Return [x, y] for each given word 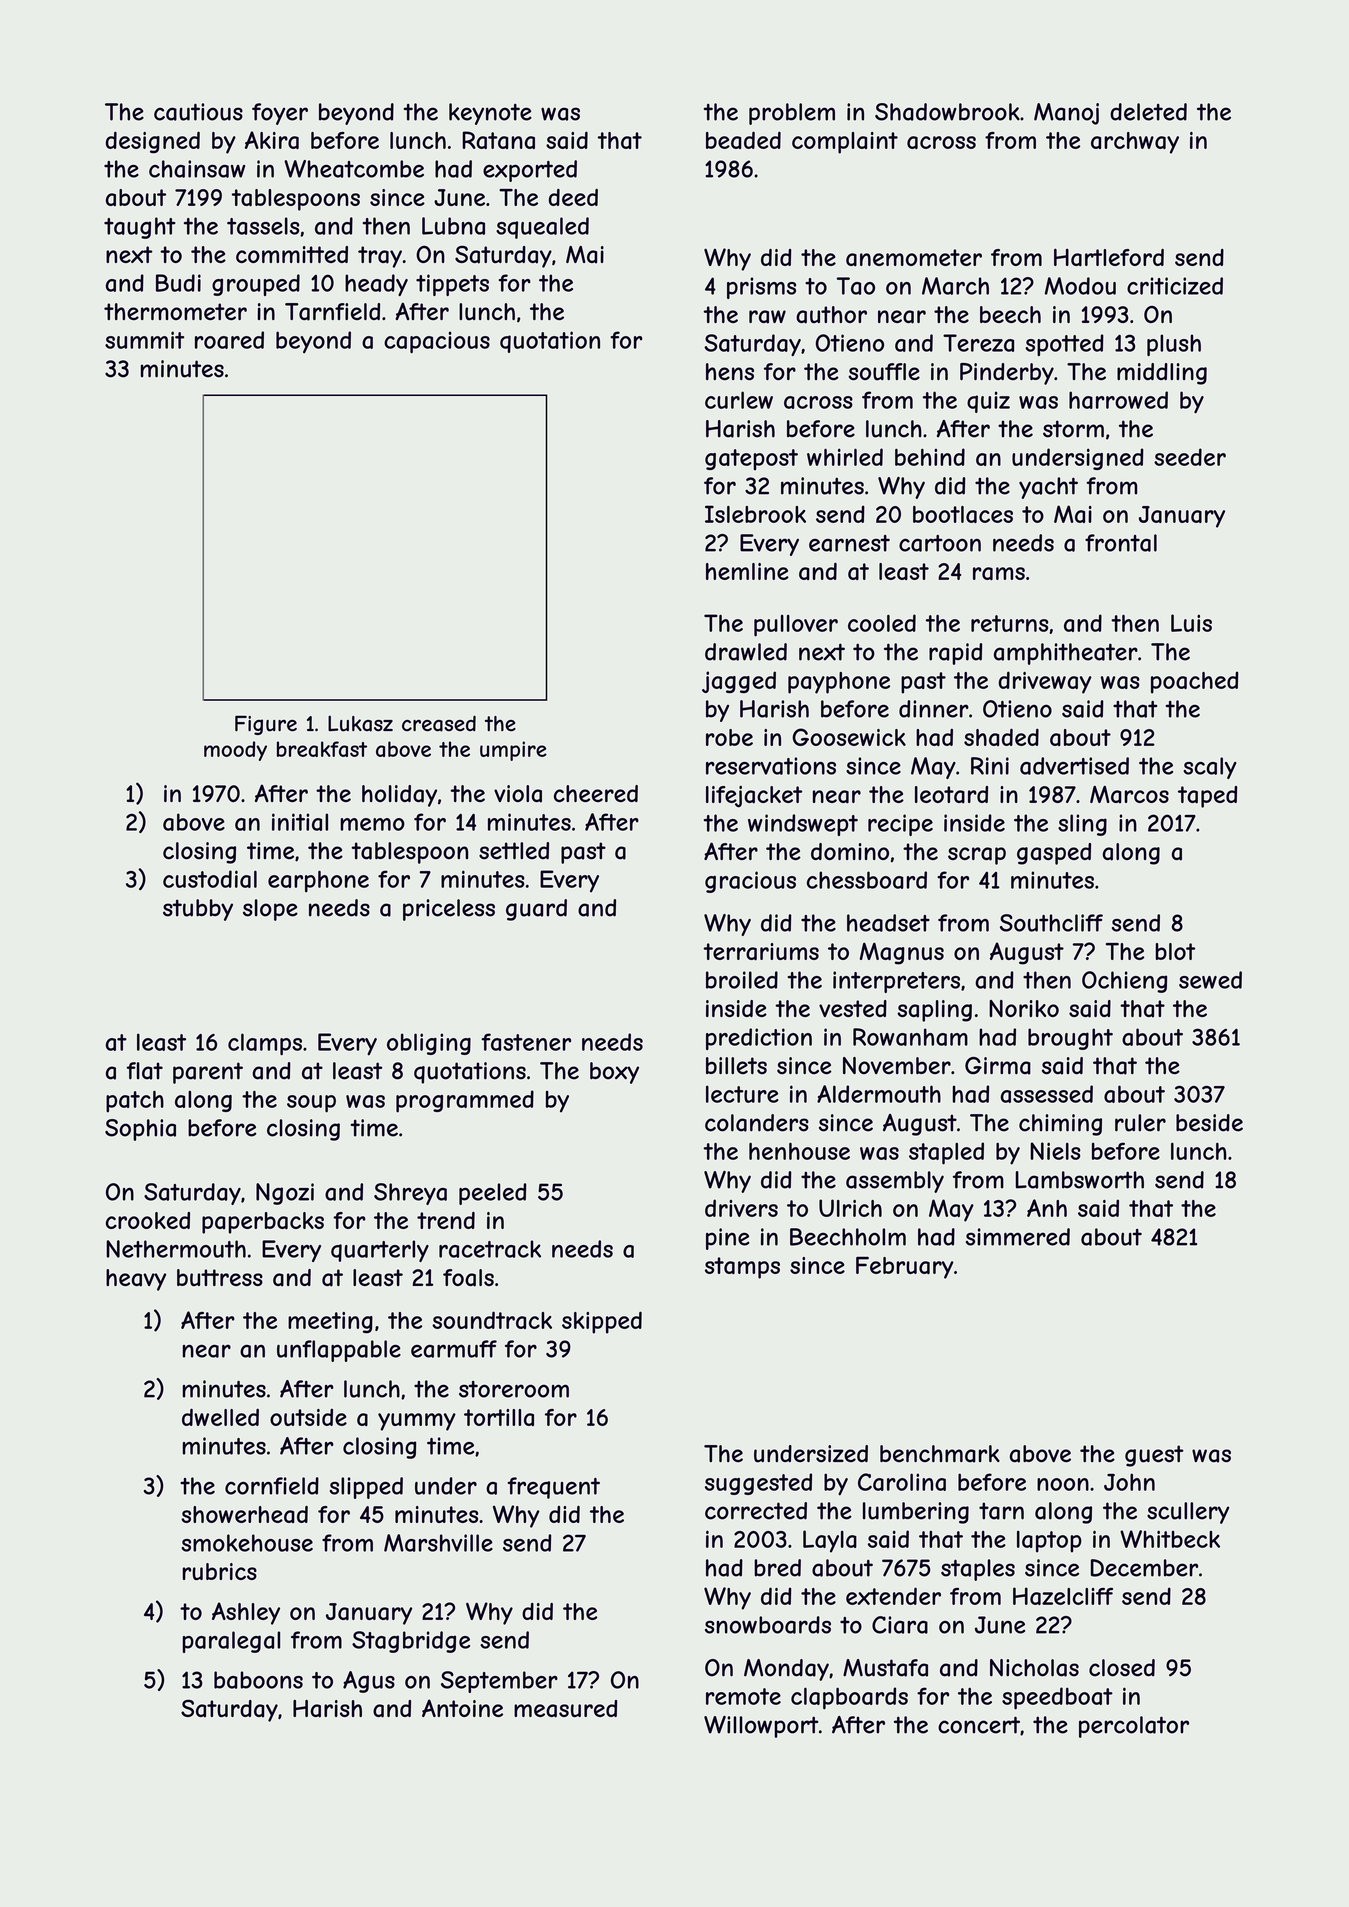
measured [565, 1709]
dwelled [220, 1417]
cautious [198, 112]
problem [792, 114]
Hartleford [1109, 257]
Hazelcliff [1063, 1596]
